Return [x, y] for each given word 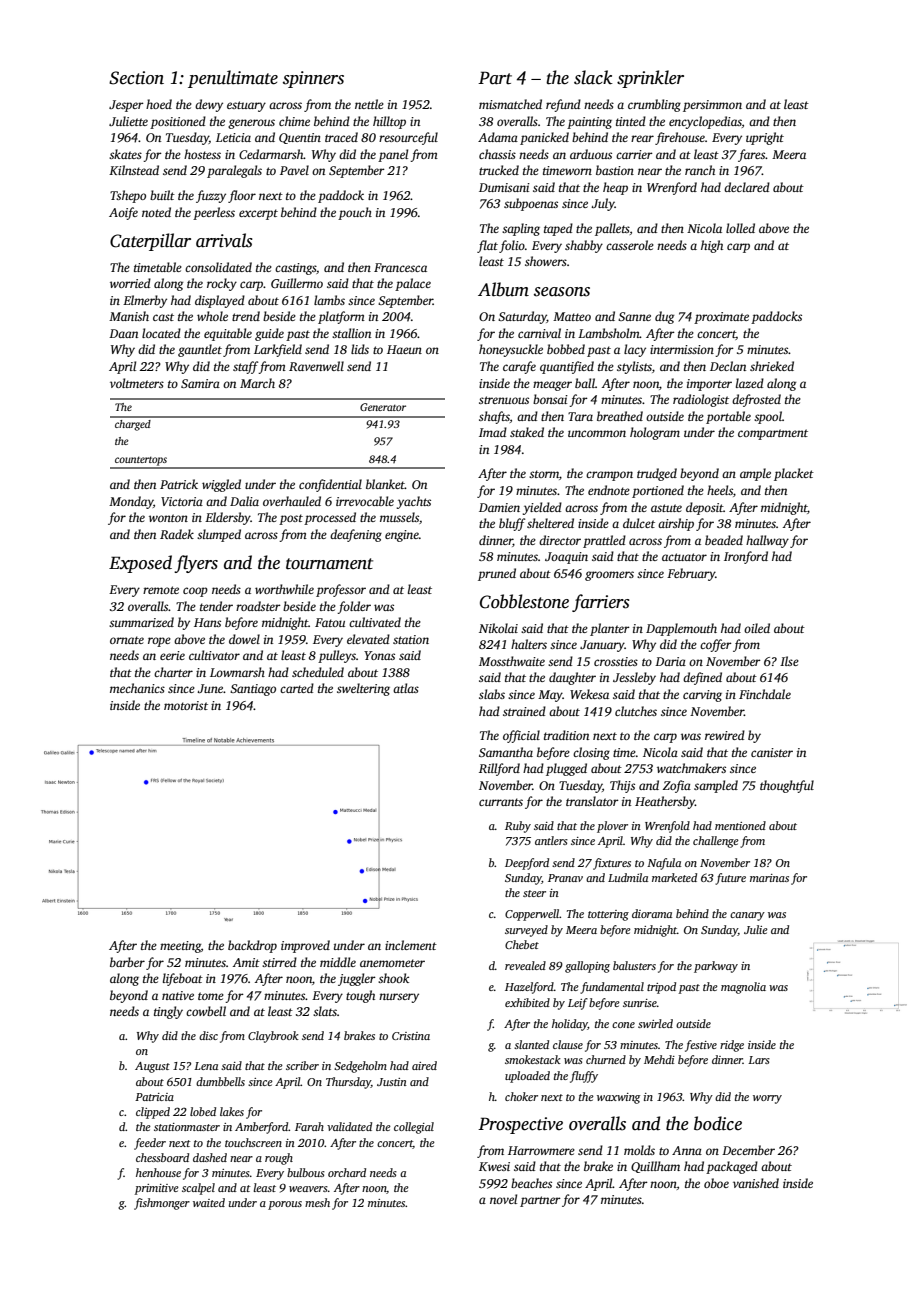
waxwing [618, 1098]
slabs [492, 694]
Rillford [499, 769]
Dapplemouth [681, 629]
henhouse [158, 1172]
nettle [369, 104]
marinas [769, 878]
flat [487, 246]
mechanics [137, 688]
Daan [123, 333]
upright [765, 138]
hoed [159, 104]
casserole [630, 245]
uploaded [527, 1077]
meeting [180, 947]
